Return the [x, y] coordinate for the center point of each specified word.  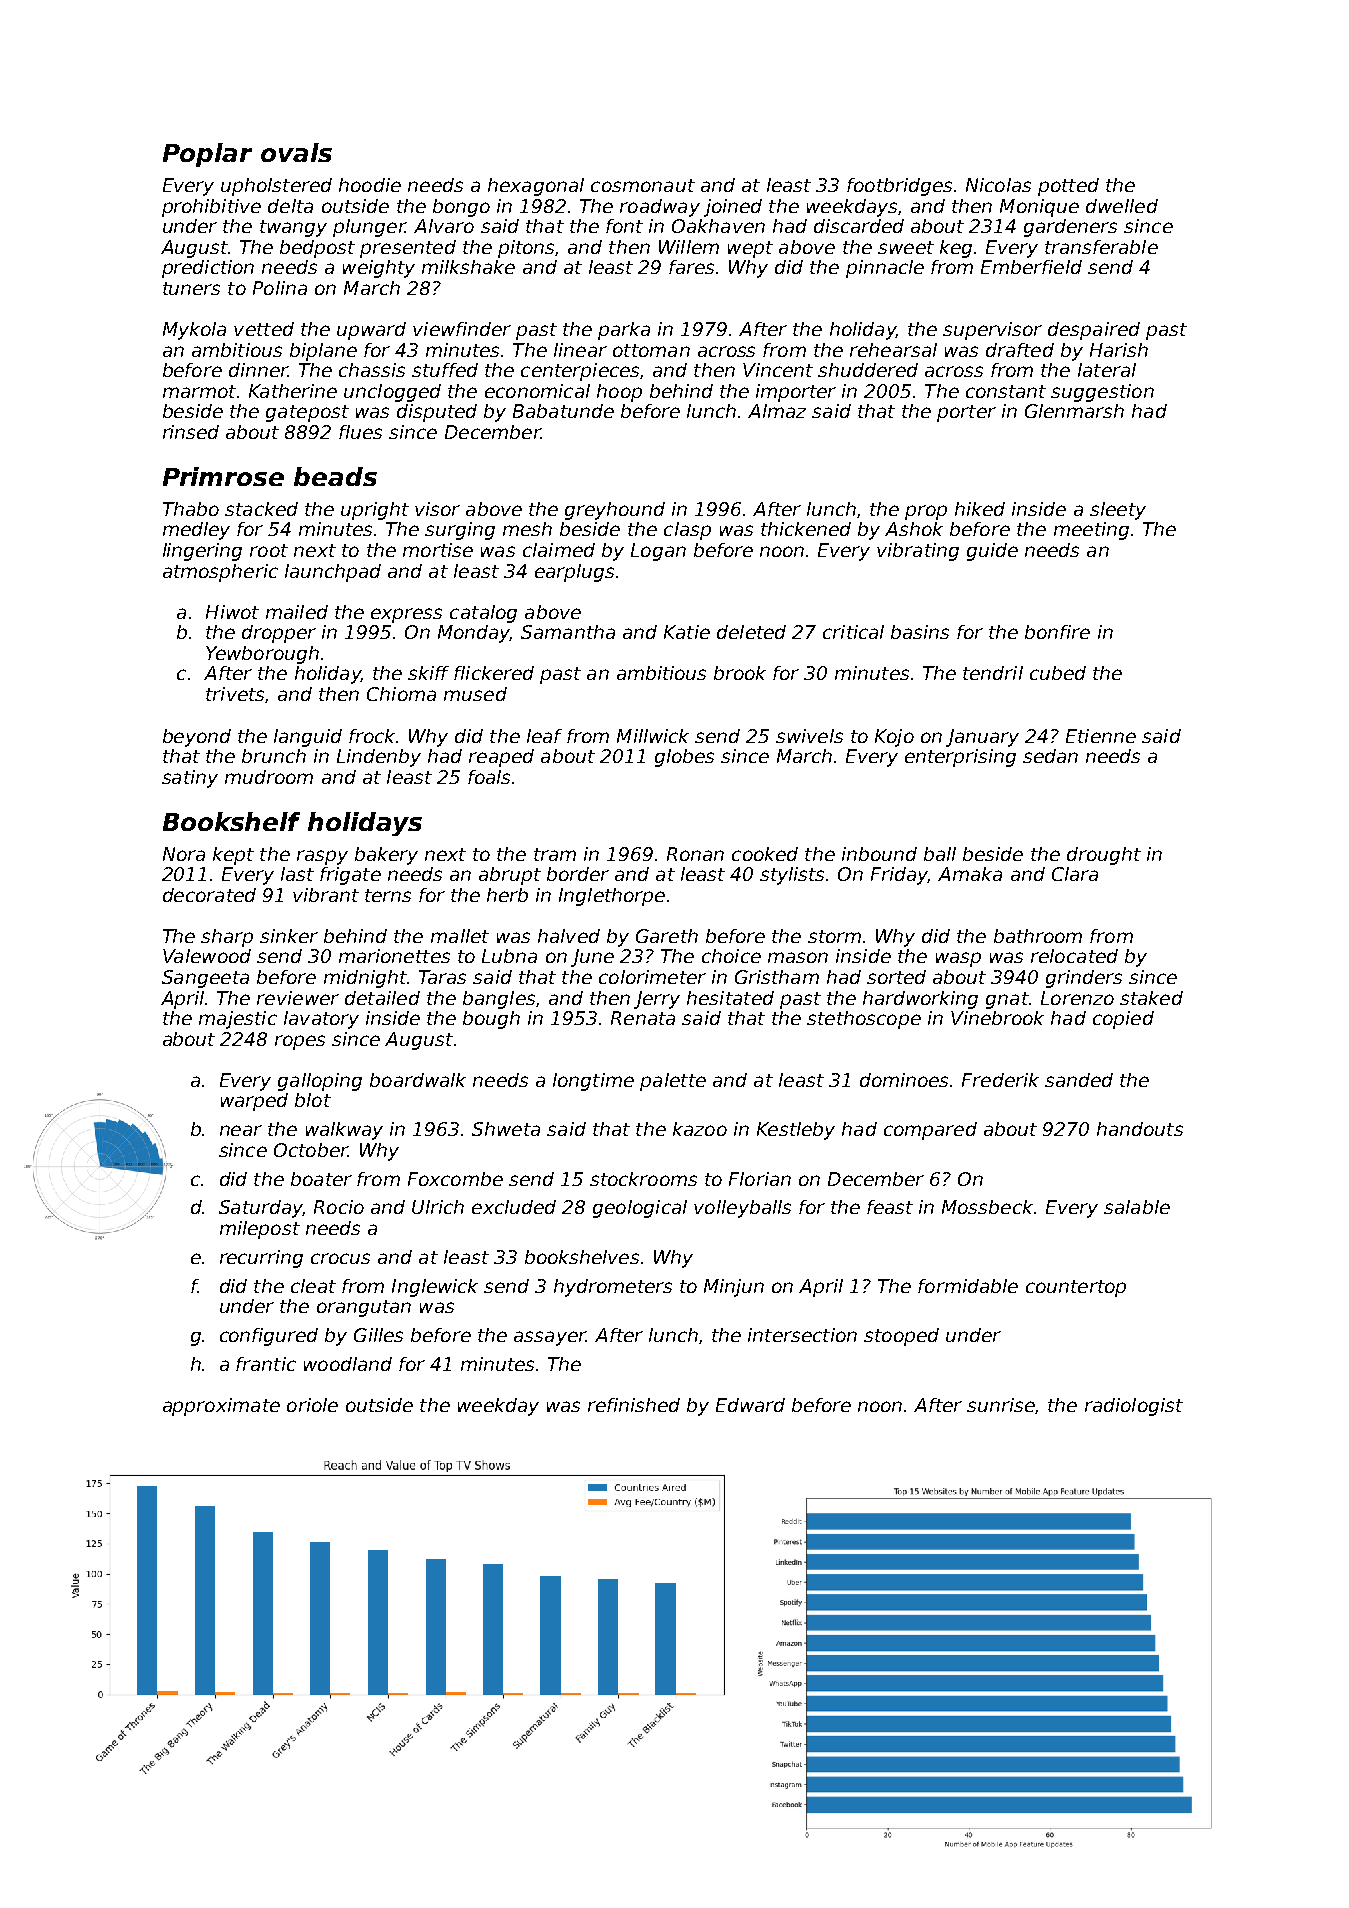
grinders [1084, 979]
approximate [221, 1407]
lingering [202, 552]
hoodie [370, 185]
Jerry [657, 1000]
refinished [634, 1405]
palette [673, 1082]
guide [992, 552]
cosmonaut [643, 185]
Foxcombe [455, 1179]
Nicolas [998, 185]
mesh [527, 529]
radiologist [1134, 1407]
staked [1151, 998]
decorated [209, 895]
